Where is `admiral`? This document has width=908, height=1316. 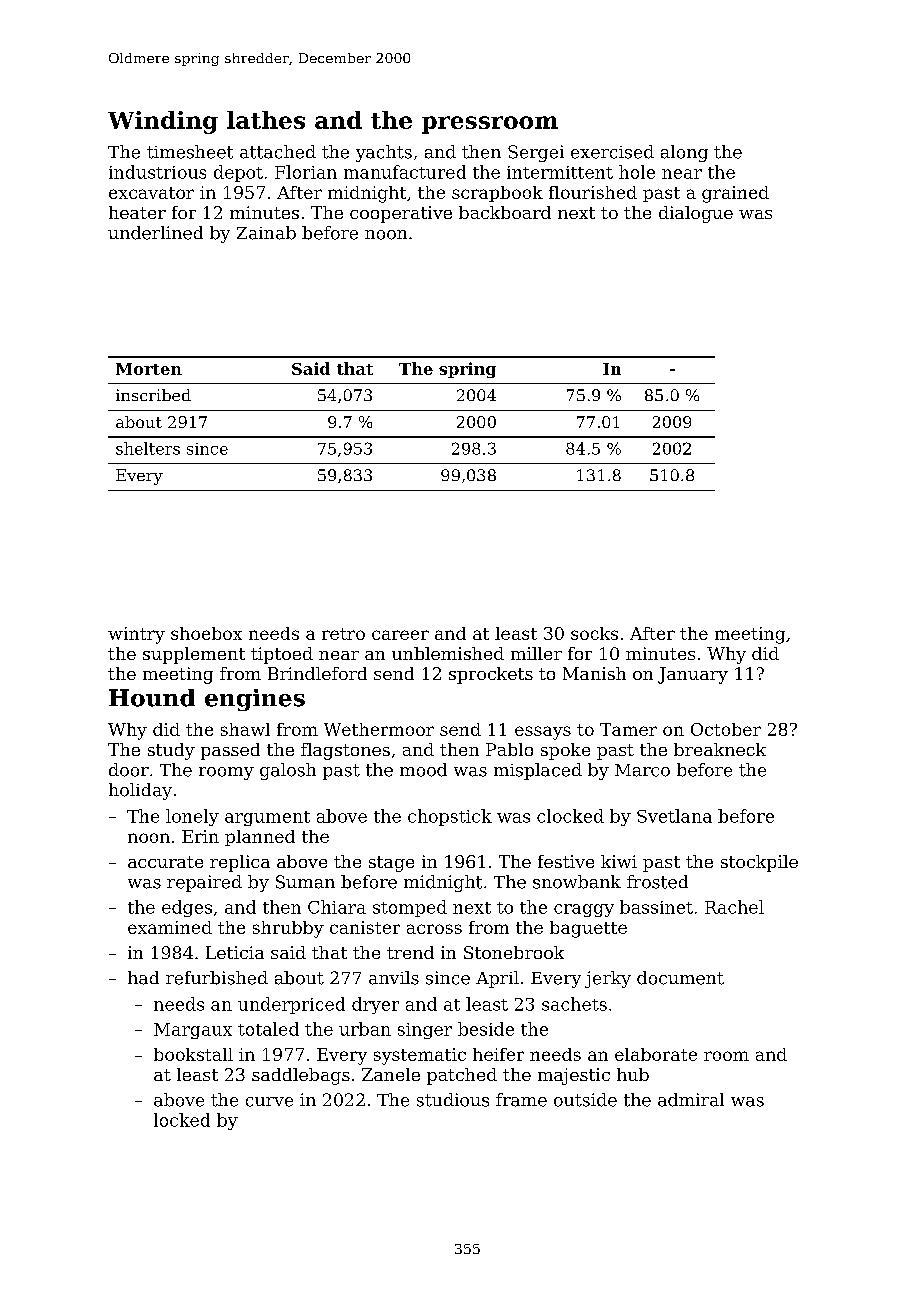 admiral is located at coordinates (691, 1100).
